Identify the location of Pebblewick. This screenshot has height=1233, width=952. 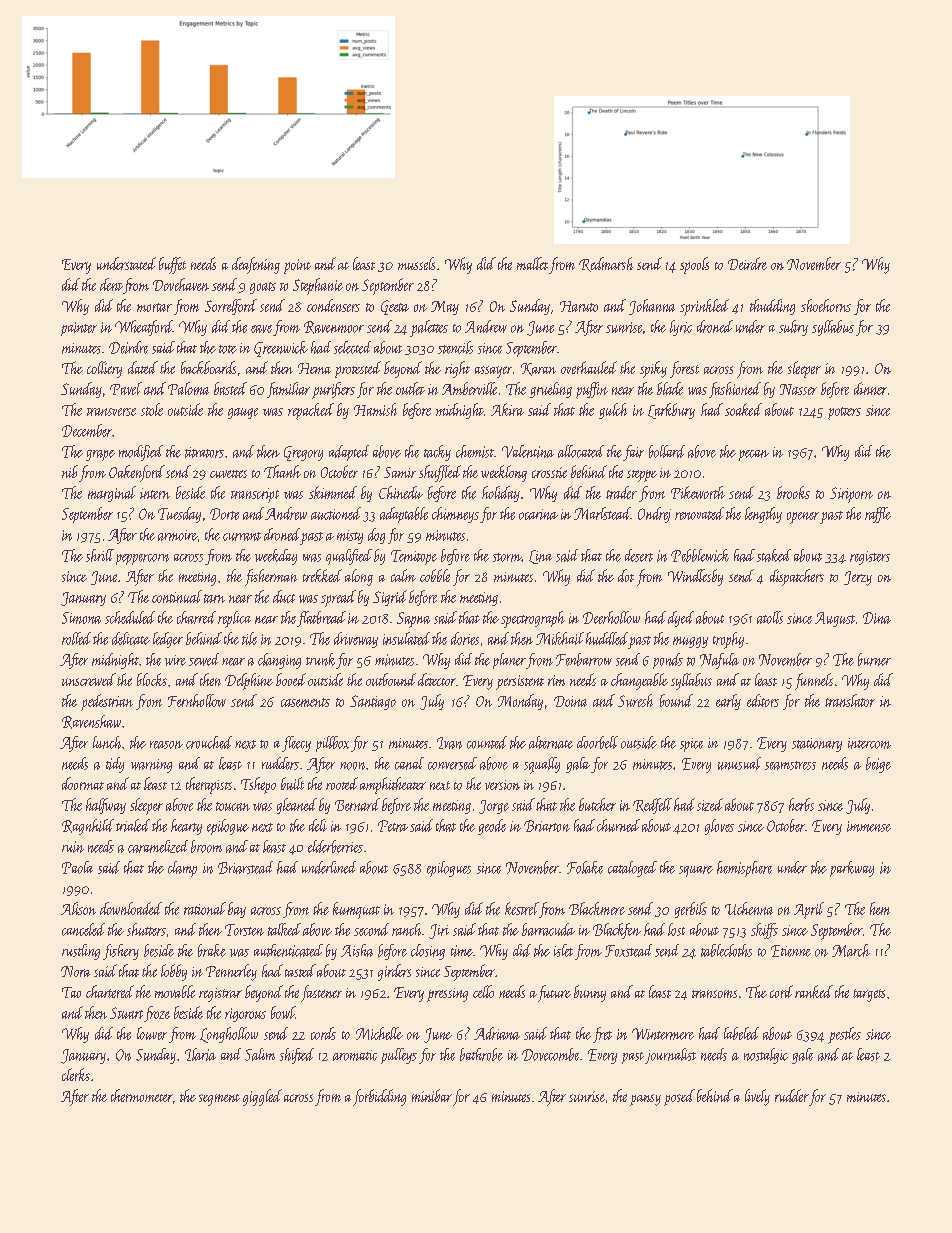
(700, 555).
